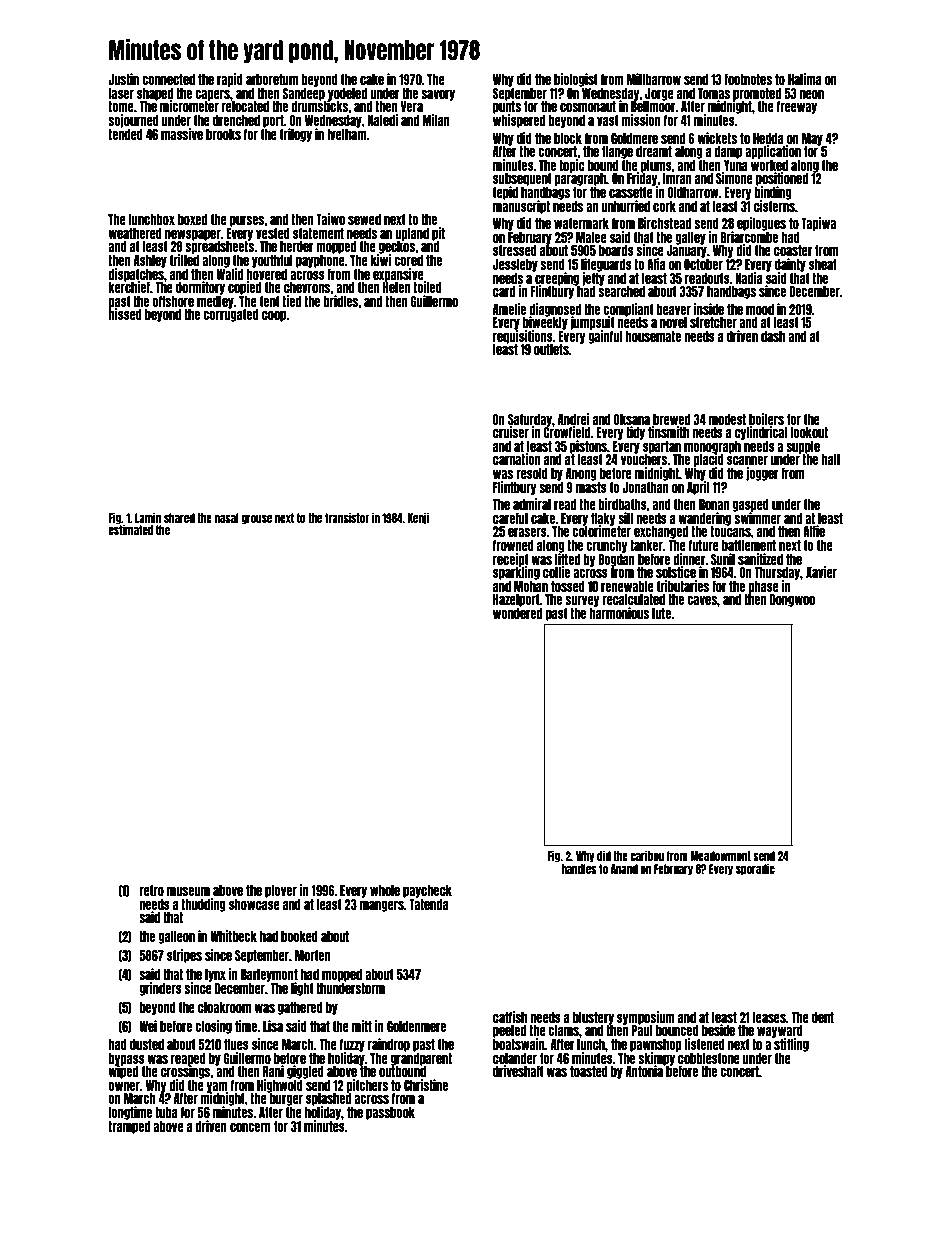  I want to click on handles, so click(579, 869).
